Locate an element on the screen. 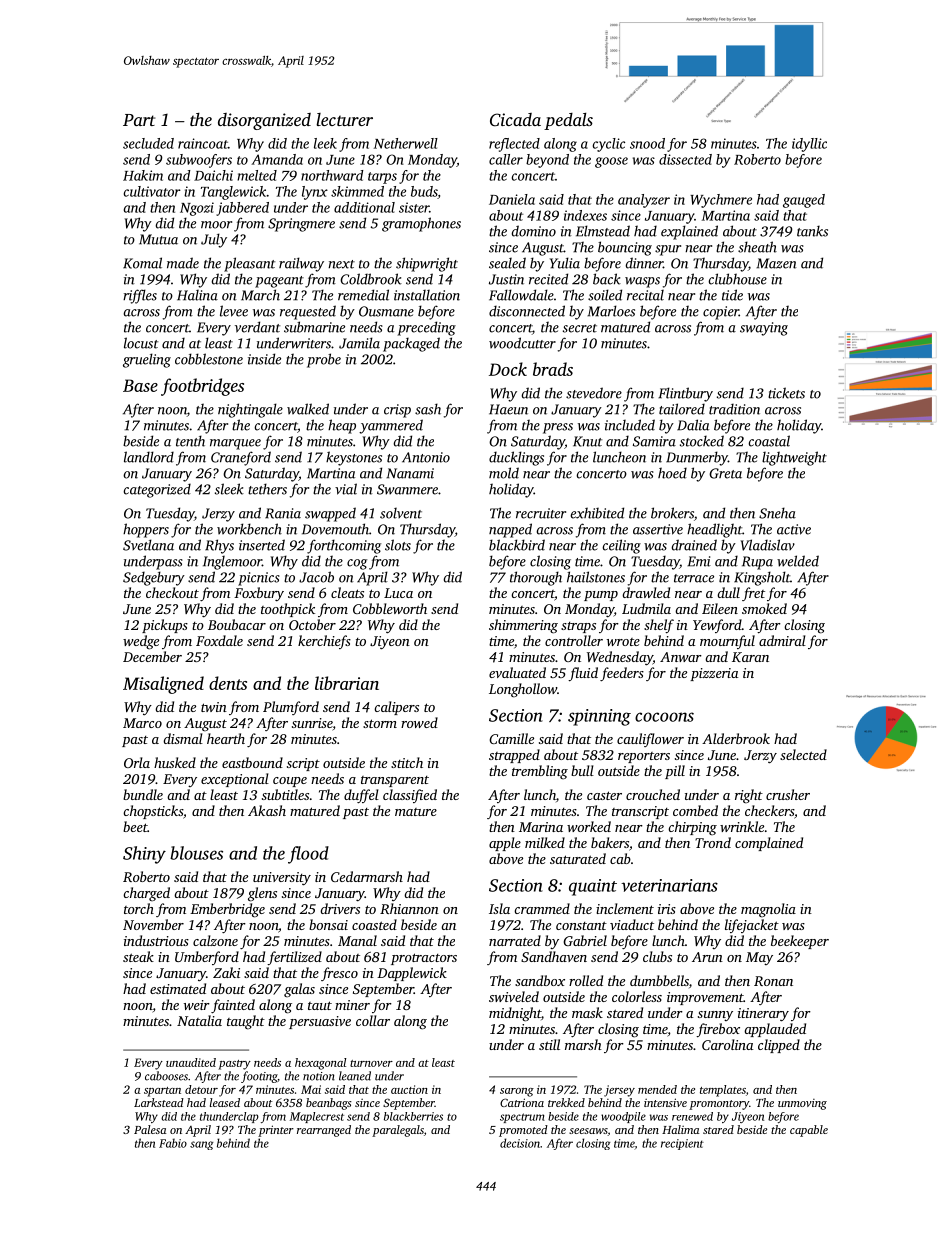 The image size is (952, 1233). Komal is located at coordinates (142, 263).
